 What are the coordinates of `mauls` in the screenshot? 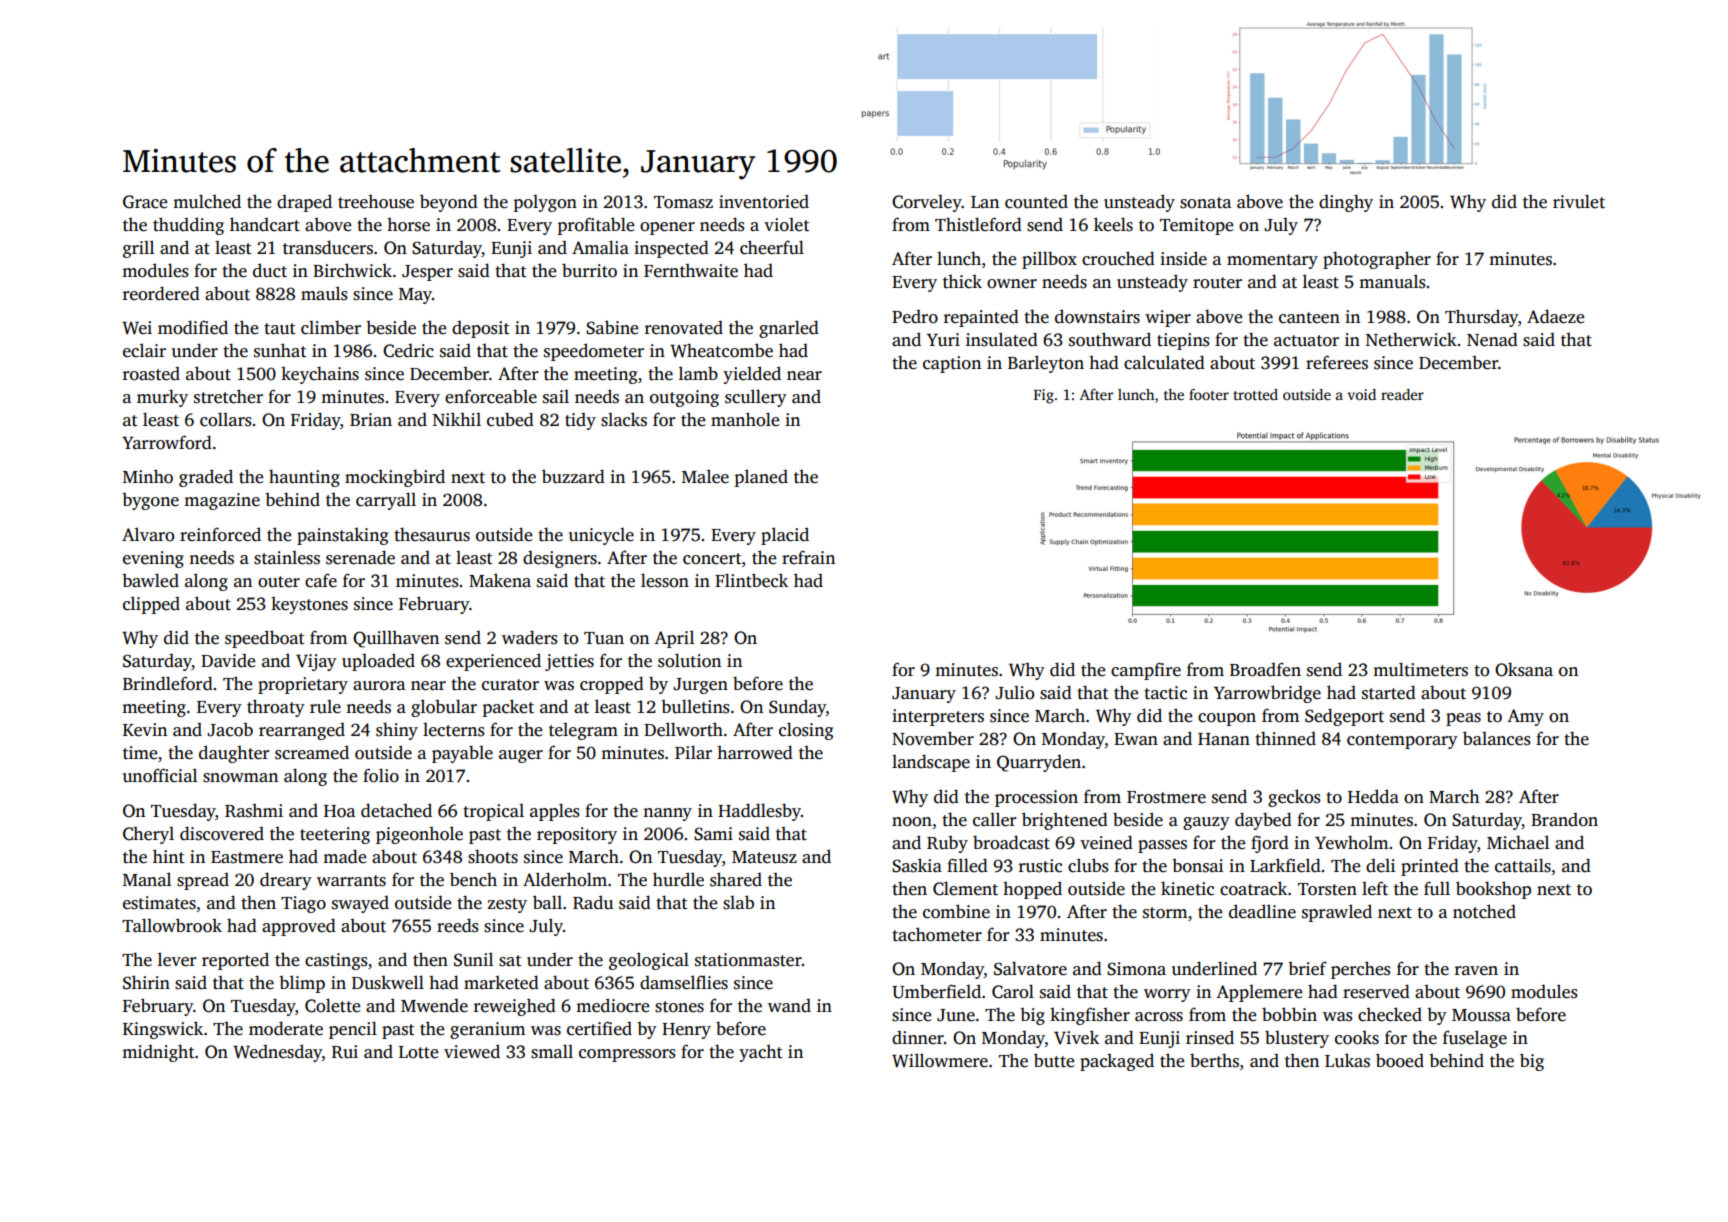 It's located at (324, 293).
